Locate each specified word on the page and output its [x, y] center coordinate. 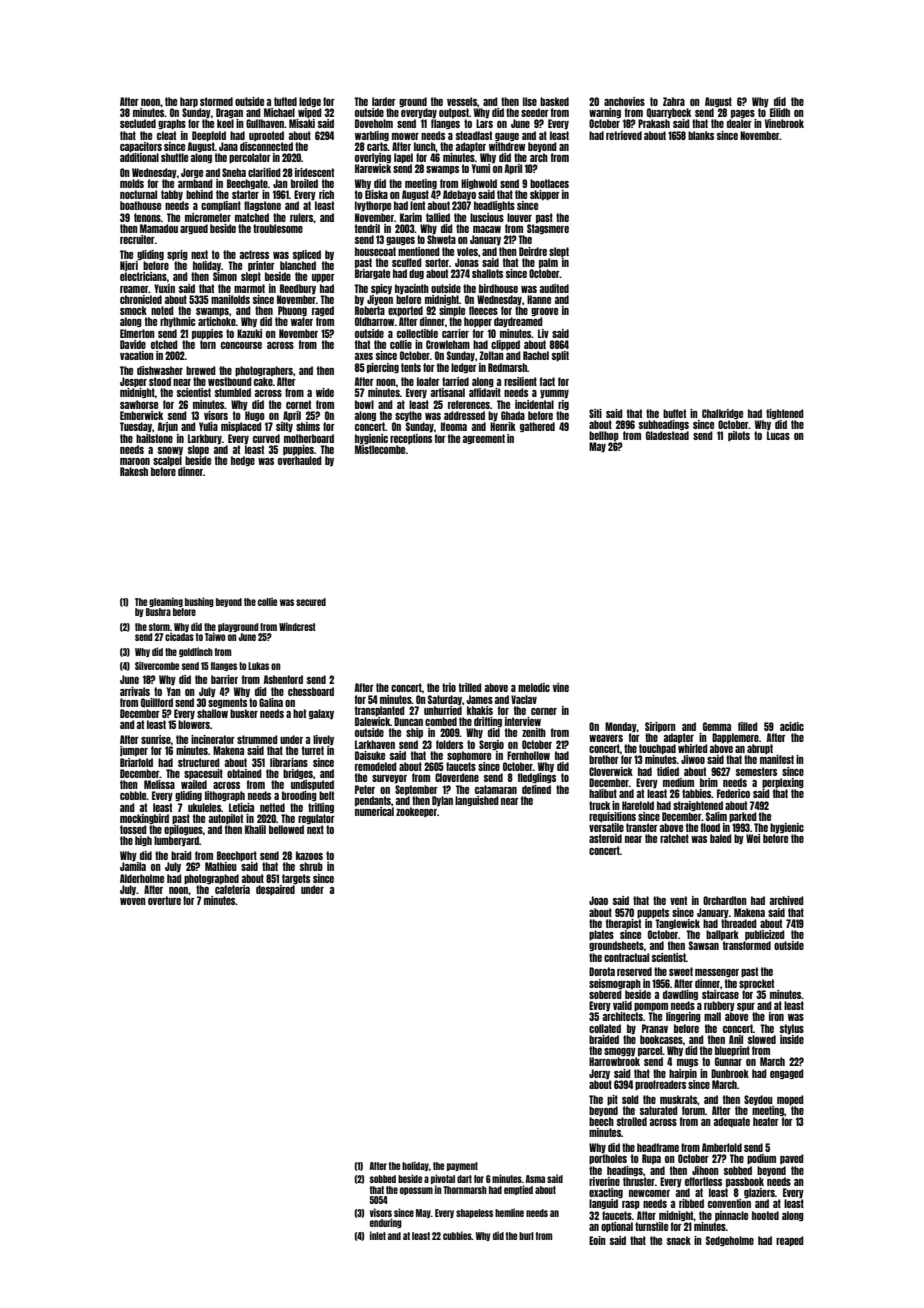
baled [721, 838]
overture [164, 900]
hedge [243, 461]
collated [605, 1028]
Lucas [778, 435]
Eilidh [780, 112]
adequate [732, 1122]
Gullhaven [265, 123]
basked [554, 101]
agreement [484, 439]
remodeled [376, 766]
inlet [378, 1235]
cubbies [457, 1235]
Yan [174, 691]
